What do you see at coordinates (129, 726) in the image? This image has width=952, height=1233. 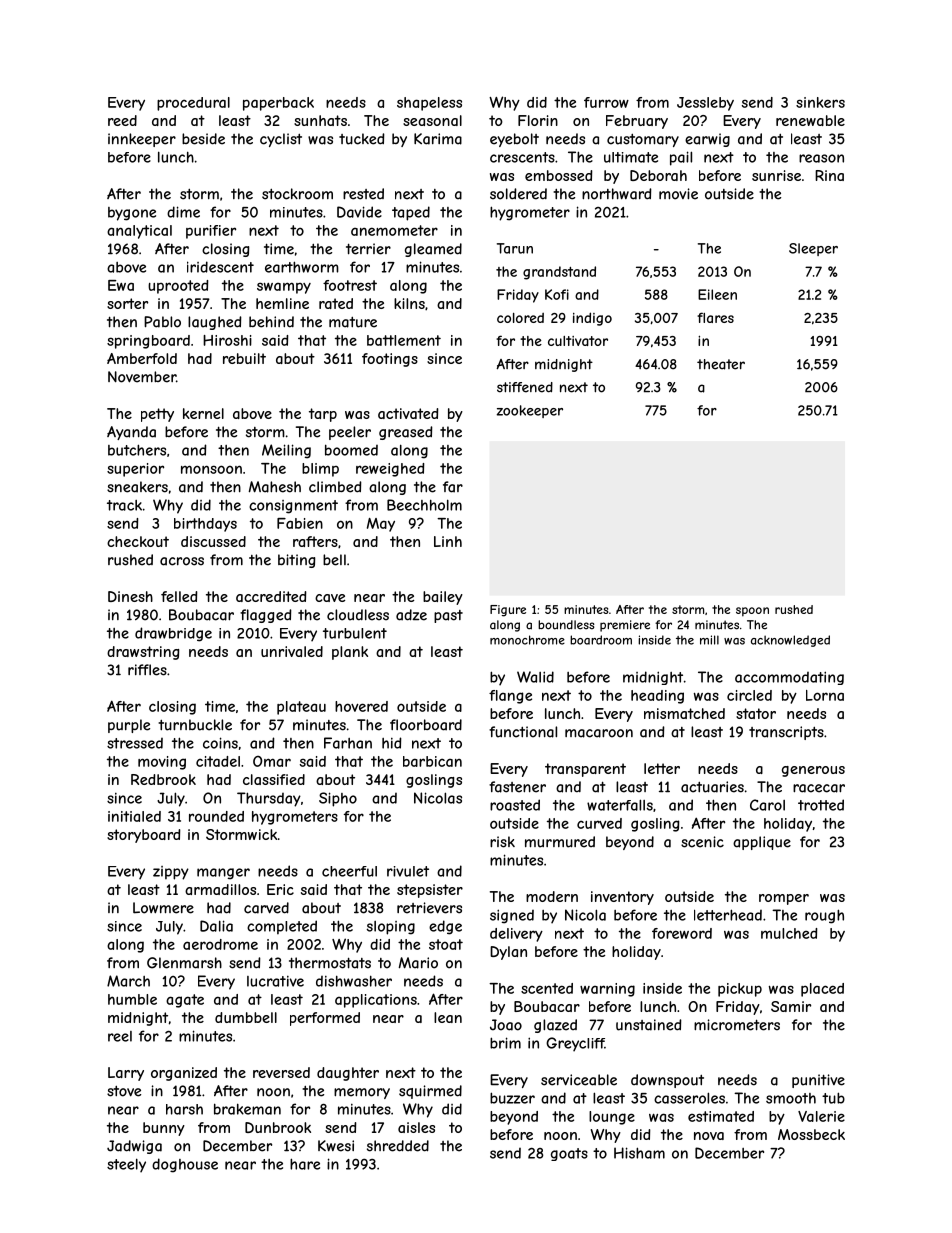 I see `purple` at bounding box center [129, 726].
